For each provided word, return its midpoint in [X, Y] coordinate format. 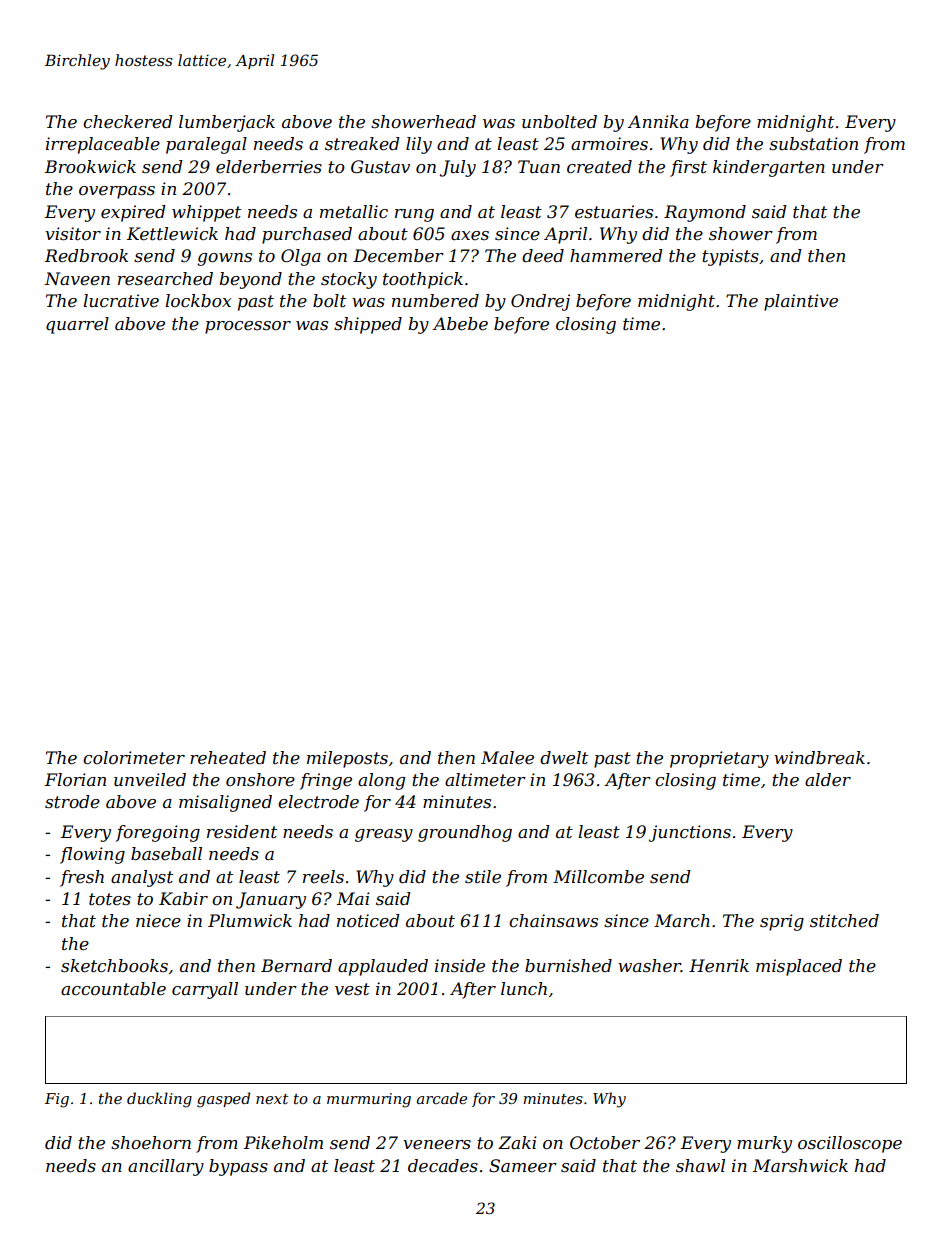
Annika [658, 121]
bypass [238, 1167]
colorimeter [134, 758]
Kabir [183, 898]
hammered [616, 256]
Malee [507, 757]
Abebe [460, 324]
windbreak [819, 758]
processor [248, 327]
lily [419, 145]
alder [828, 779]
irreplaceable [103, 145]
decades [443, 1166]
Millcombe [598, 877]
